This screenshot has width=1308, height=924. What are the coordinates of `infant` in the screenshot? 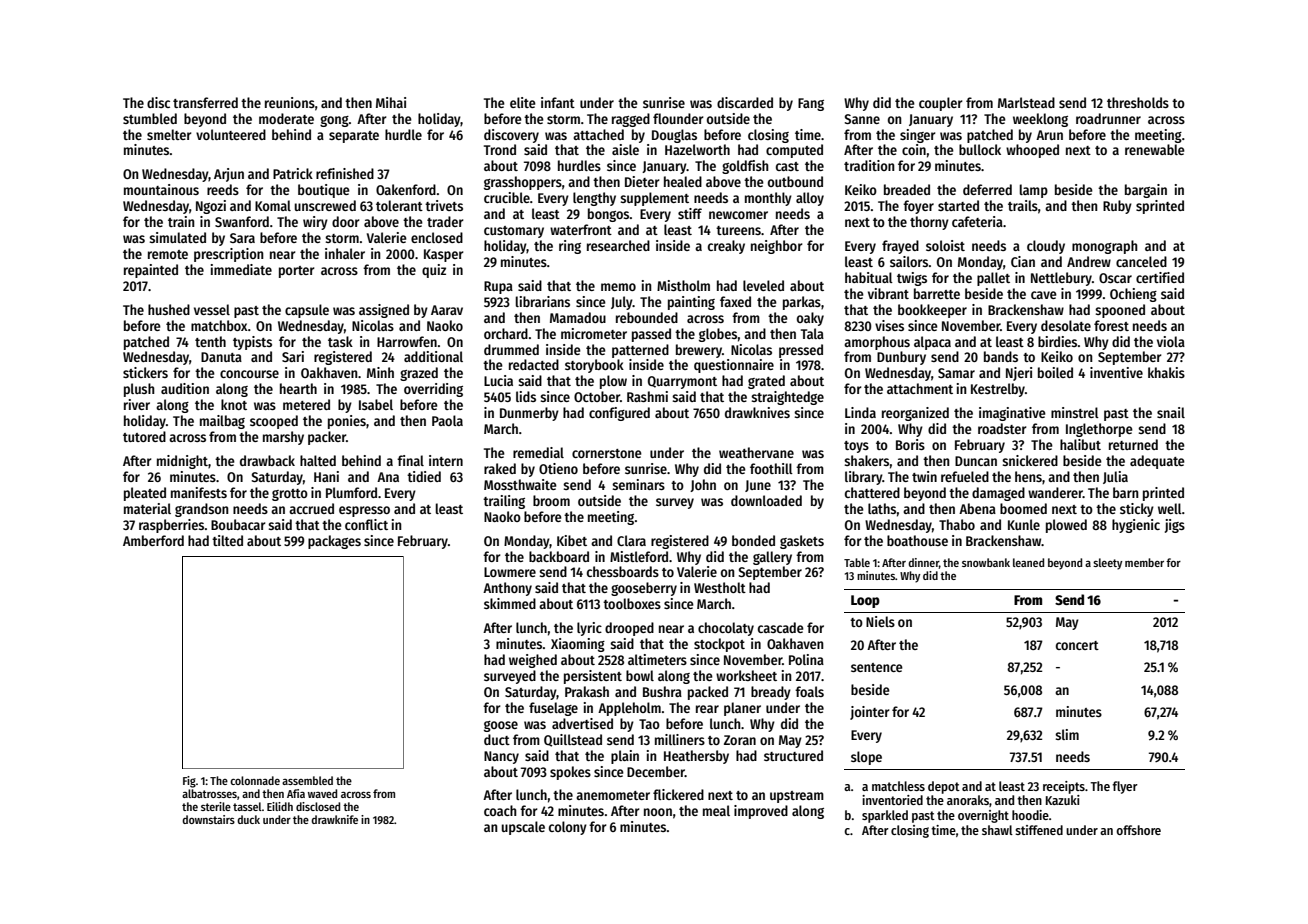 It's located at (558, 102).
